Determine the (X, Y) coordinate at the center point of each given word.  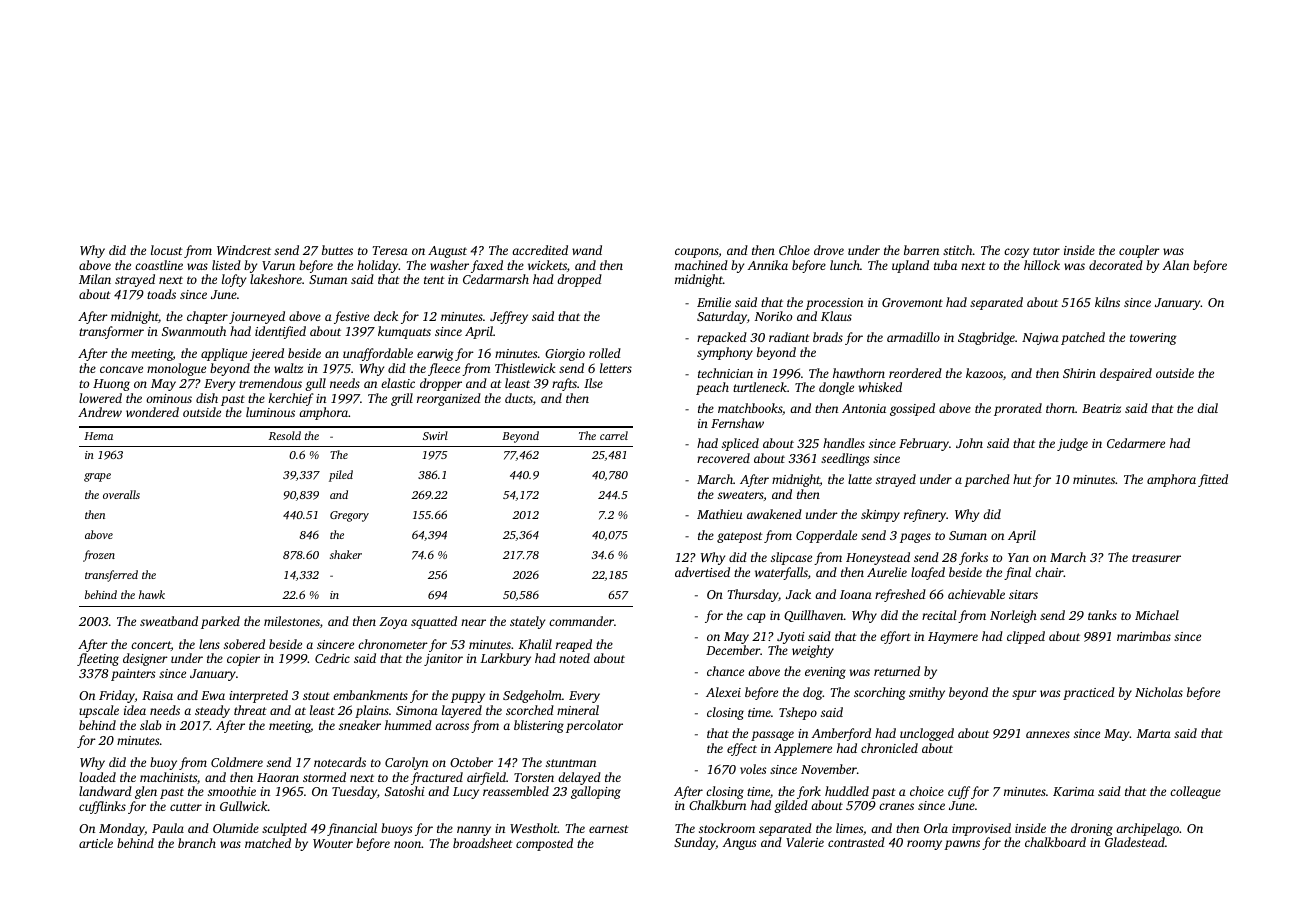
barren (921, 250)
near (473, 622)
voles (753, 769)
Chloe (794, 250)
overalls (121, 494)
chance (725, 671)
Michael (1157, 615)
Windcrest (244, 250)
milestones (292, 621)
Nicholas (1159, 692)
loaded (97, 777)
